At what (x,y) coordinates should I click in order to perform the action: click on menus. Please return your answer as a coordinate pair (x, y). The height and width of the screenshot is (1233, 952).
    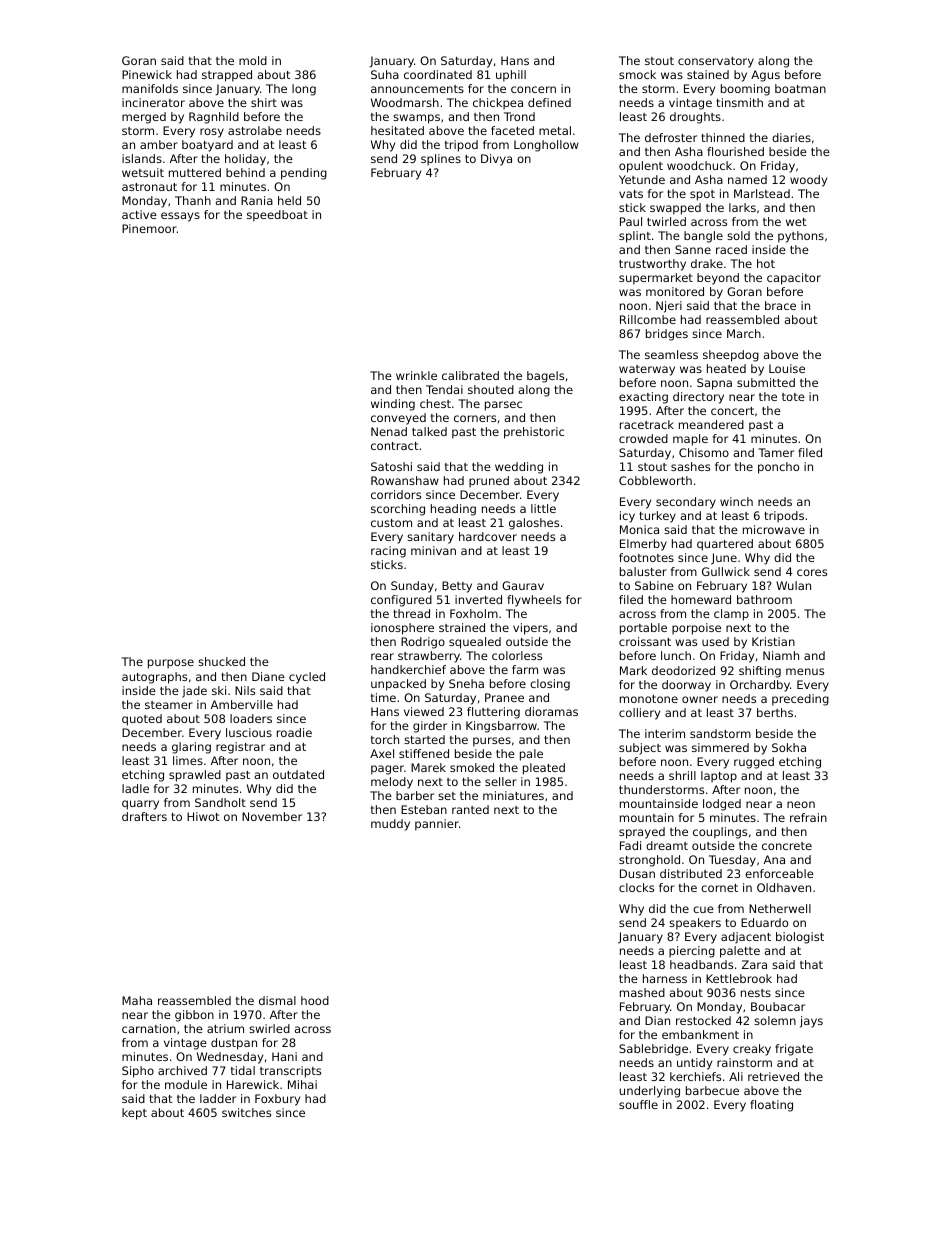
    Looking at the image, I should click on (805, 671).
